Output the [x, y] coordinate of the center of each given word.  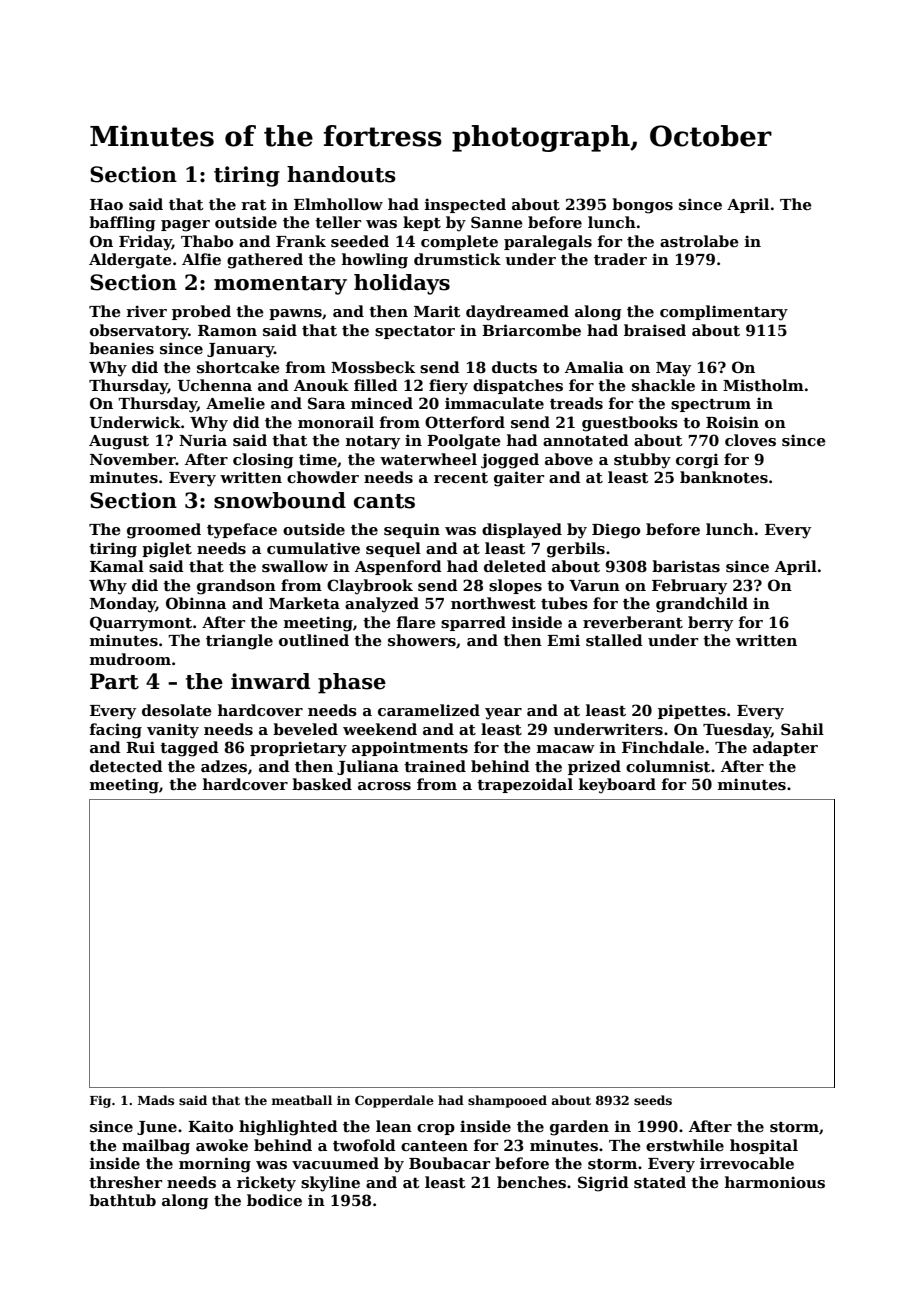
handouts [341, 174]
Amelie [235, 403]
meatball [301, 1100]
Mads [156, 1100]
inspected [465, 205]
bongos [642, 206]
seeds [653, 1100]
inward [270, 681]
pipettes [692, 711]
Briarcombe [531, 330]
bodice [274, 1200]
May [673, 369]
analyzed [382, 605]
